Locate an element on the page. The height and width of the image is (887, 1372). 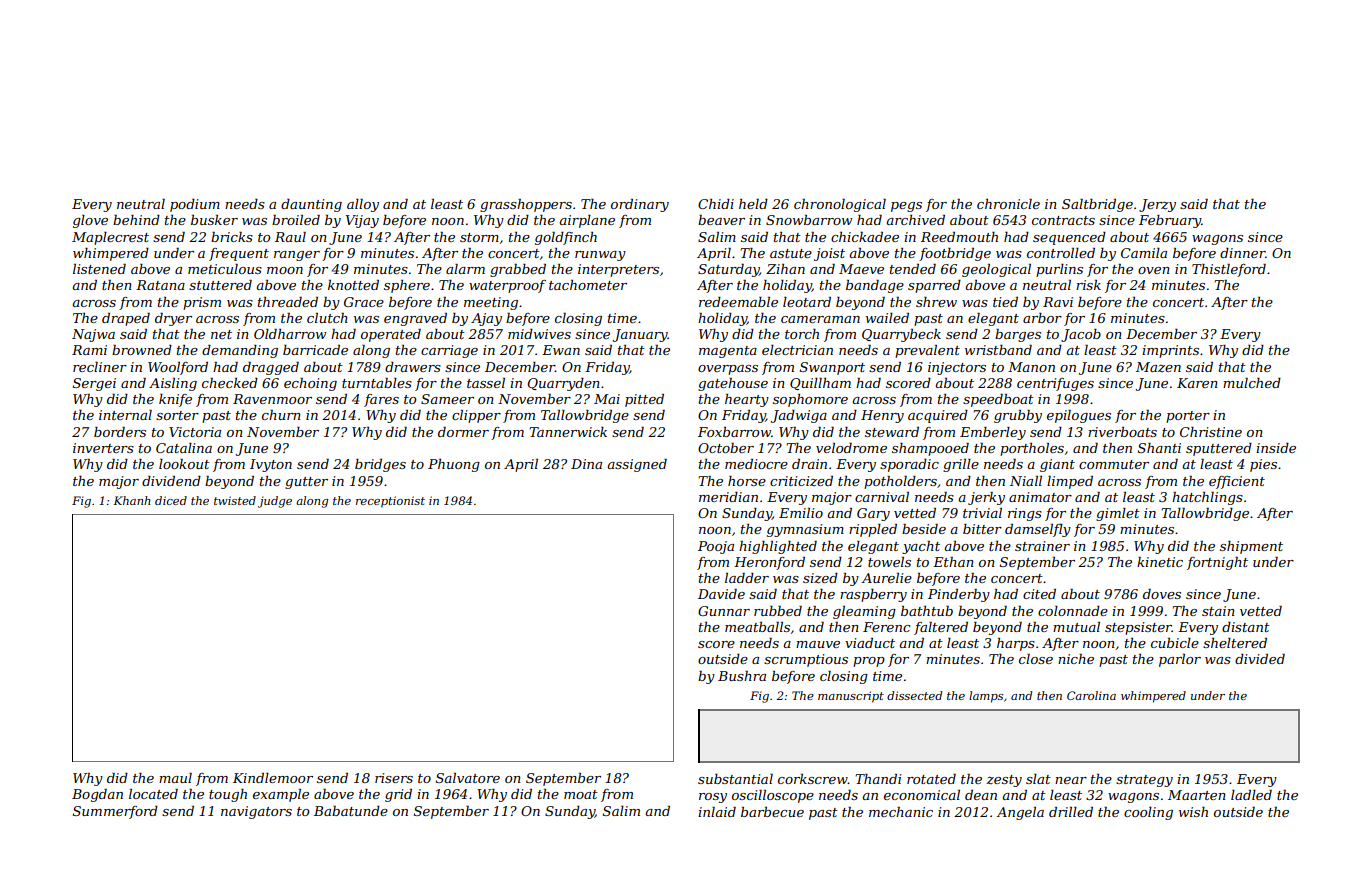
magenta is located at coordinates (728, 352).
